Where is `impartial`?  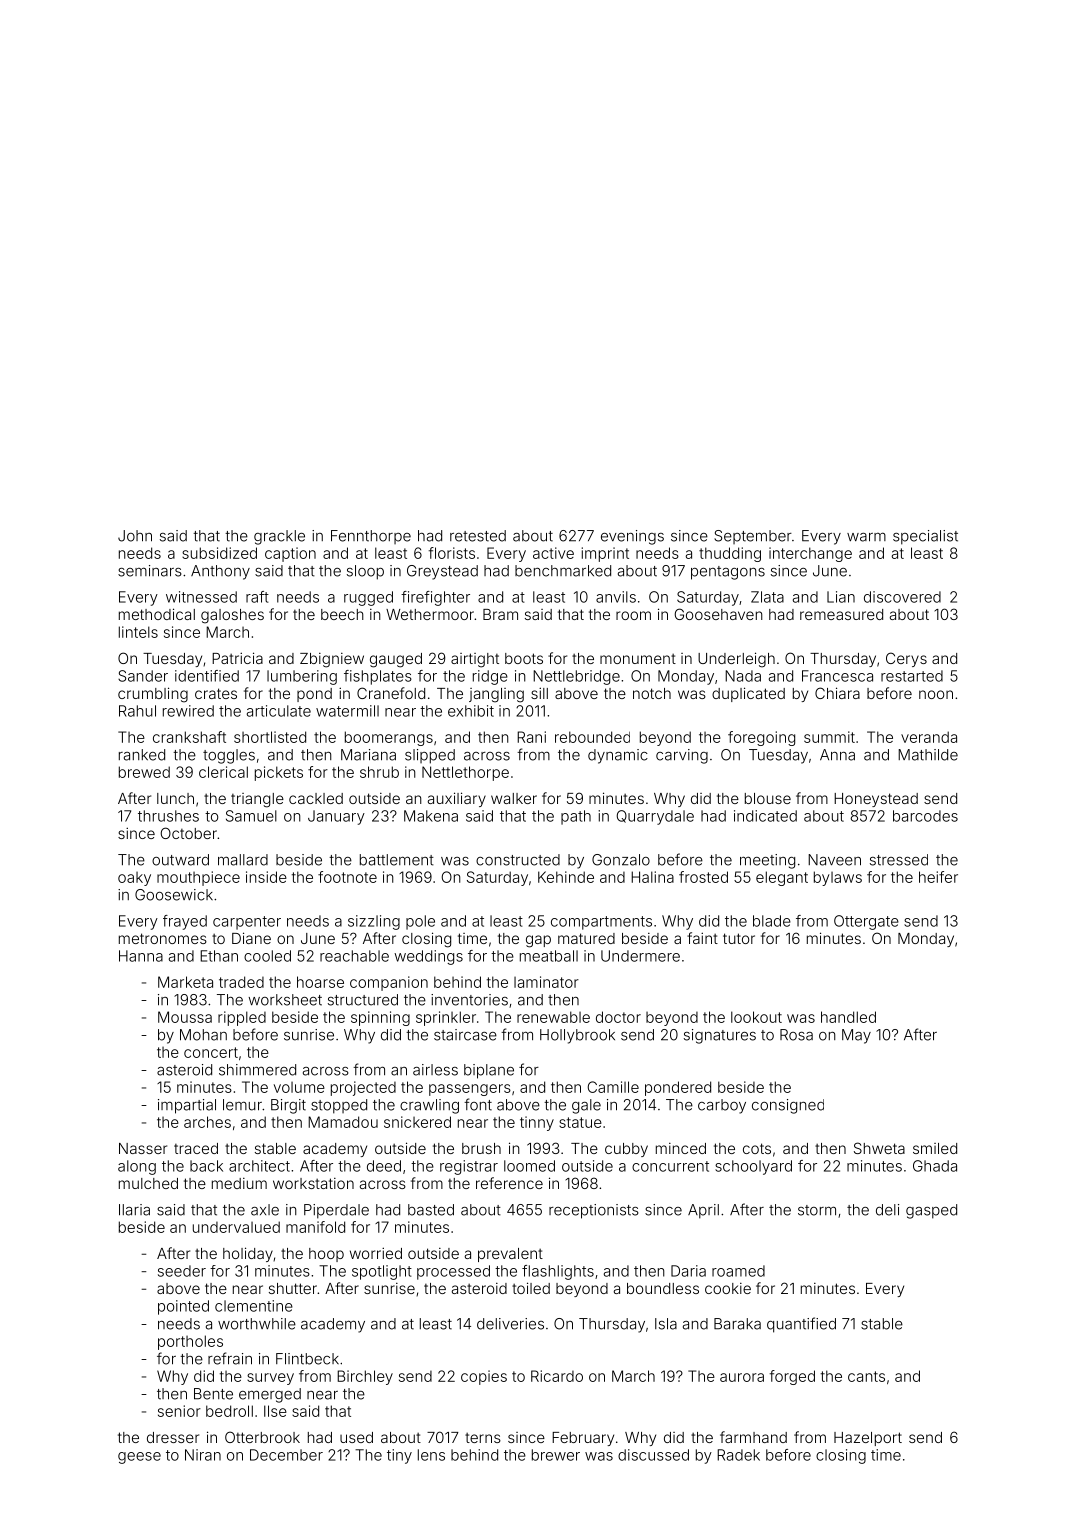
impartial is located at coordinates (187, 1106).
